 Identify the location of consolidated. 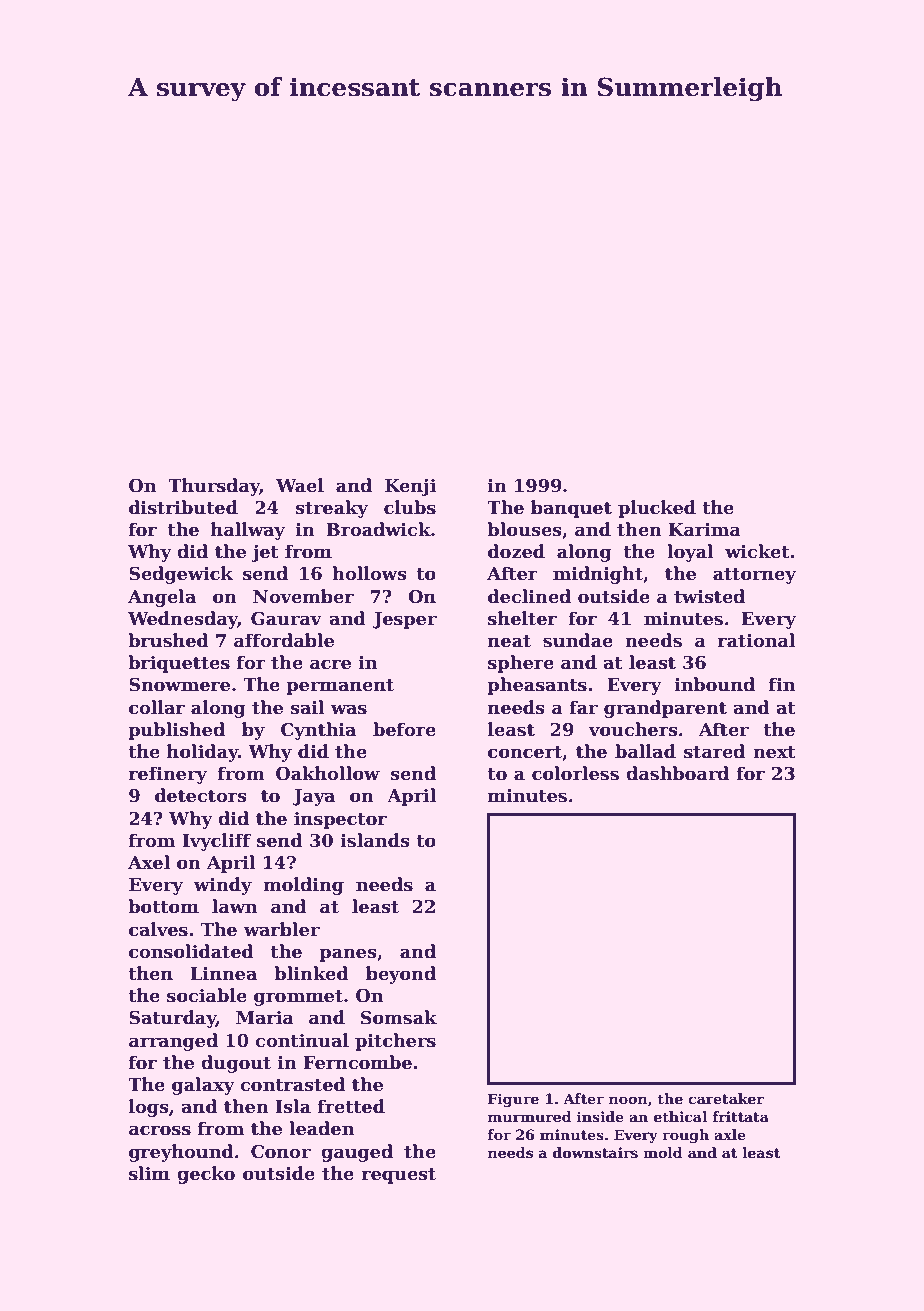
(191, 951).
